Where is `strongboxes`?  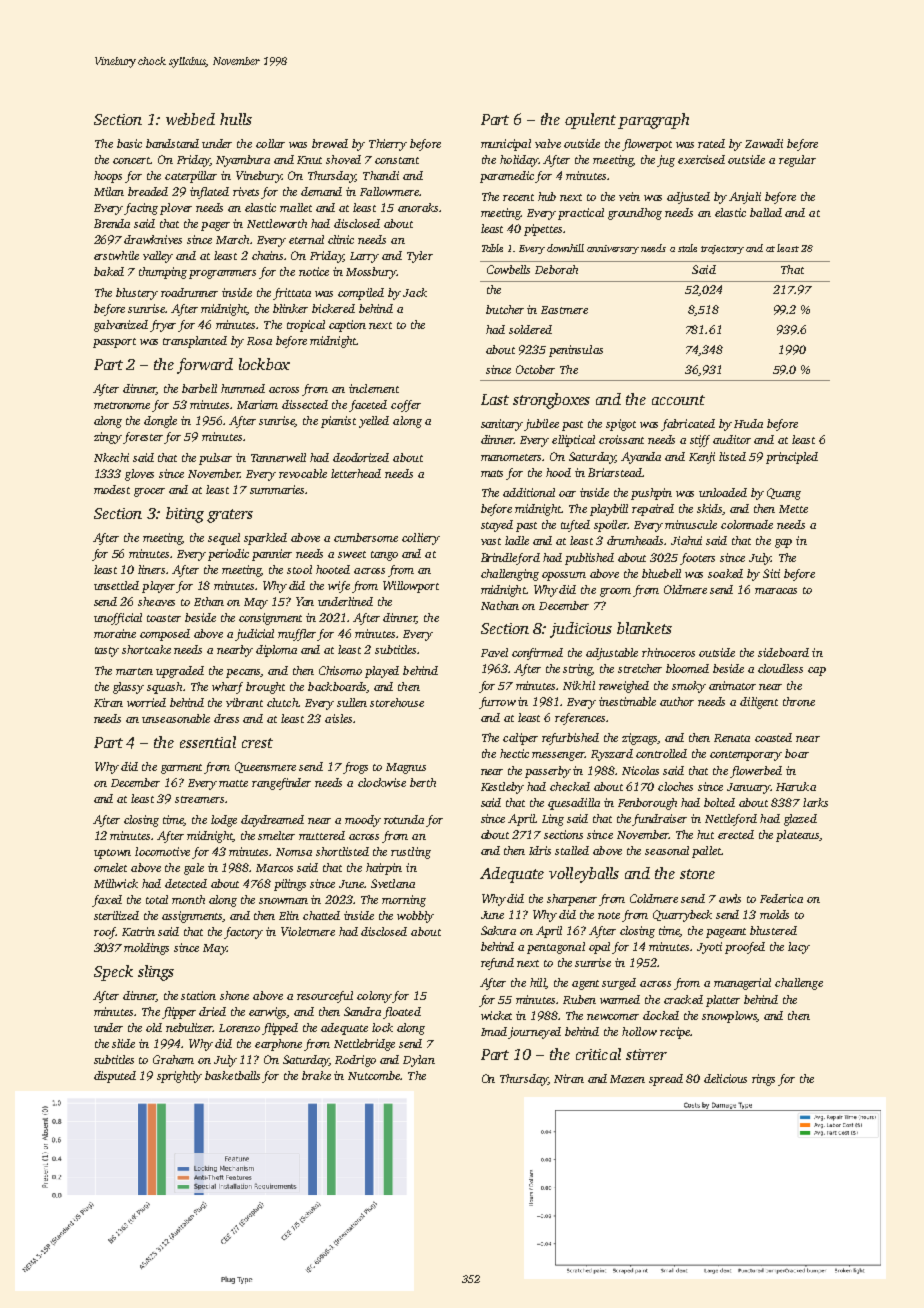 strongboxes is located at coordinates (551, 401).
